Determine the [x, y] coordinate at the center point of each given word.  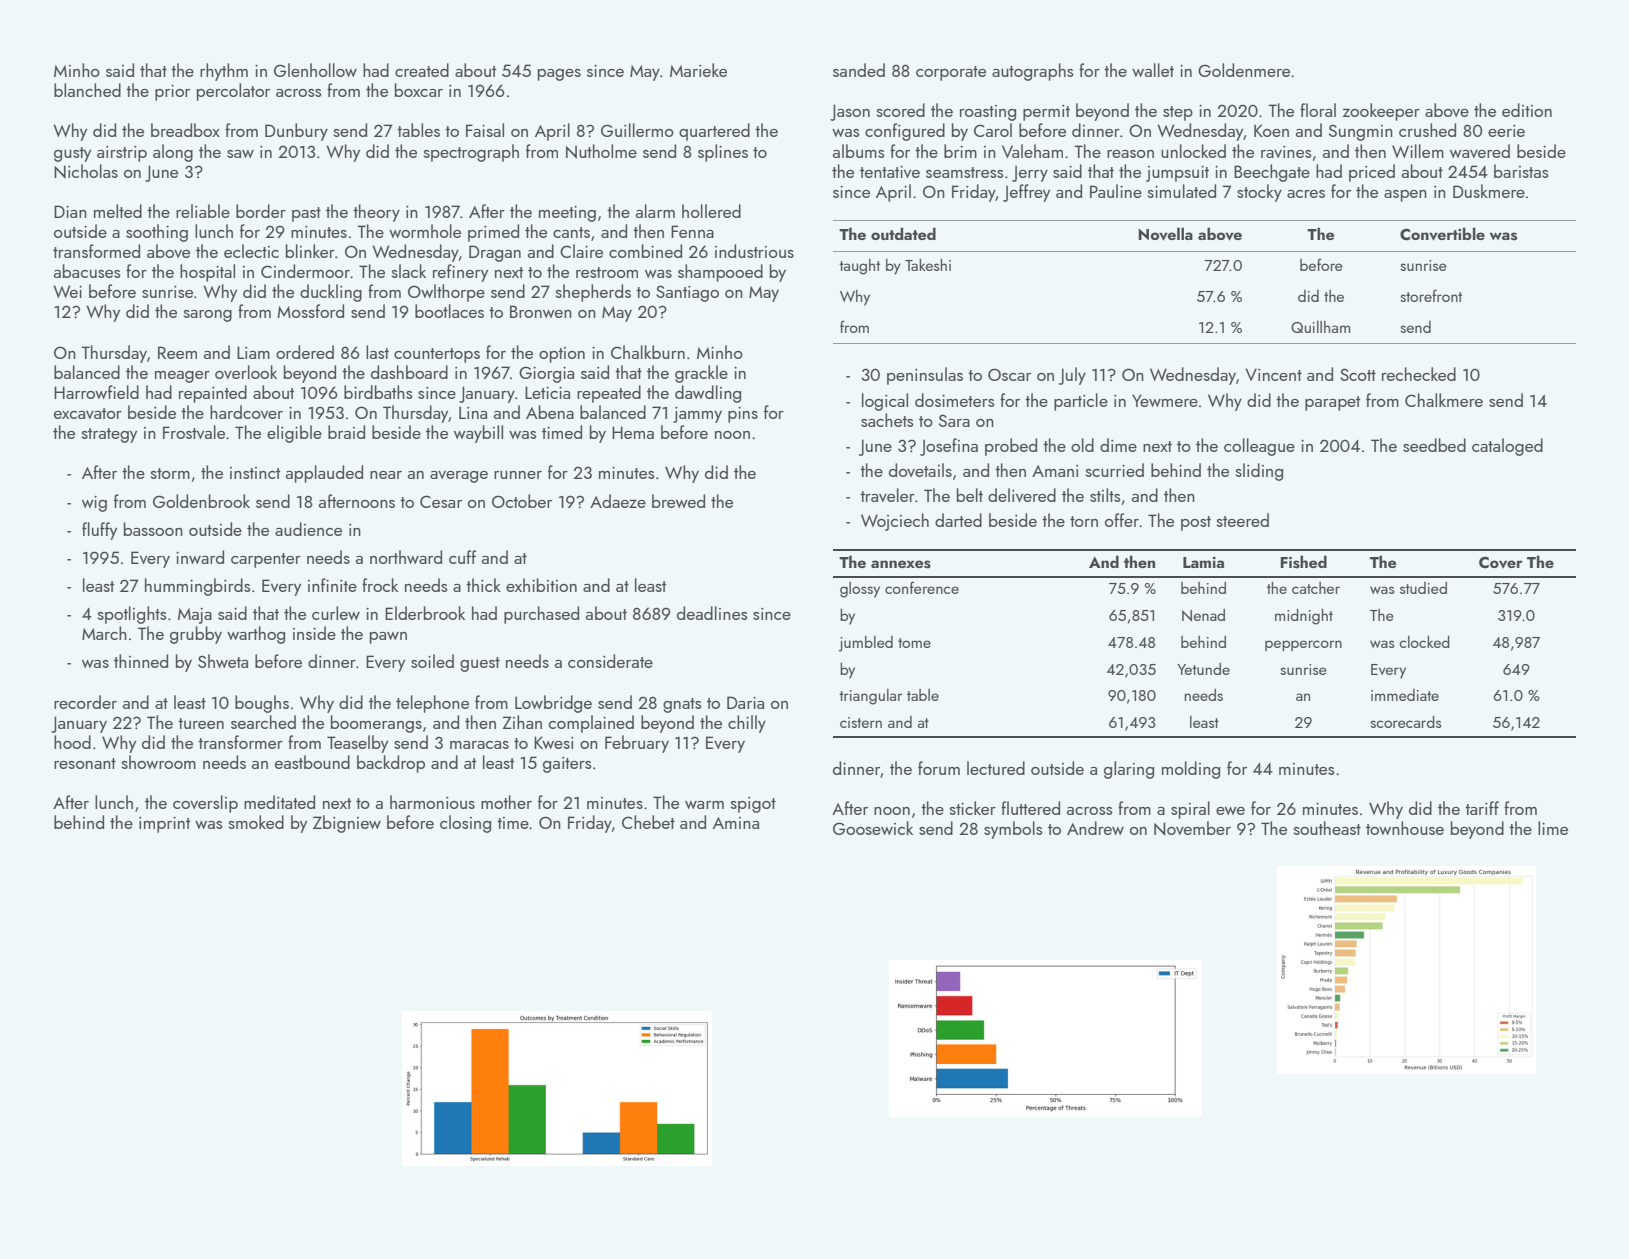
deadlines [712, 613]
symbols [1013, 830]
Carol [993, 130]
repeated [609, 394]
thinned [141, 661]
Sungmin [1361, 132]
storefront [1431, 295]
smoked [256, 822]
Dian [70, 211]
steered [1243, 520]
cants [571, 232]
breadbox [185, 130]
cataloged [1507, 447]
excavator [88, 413]
